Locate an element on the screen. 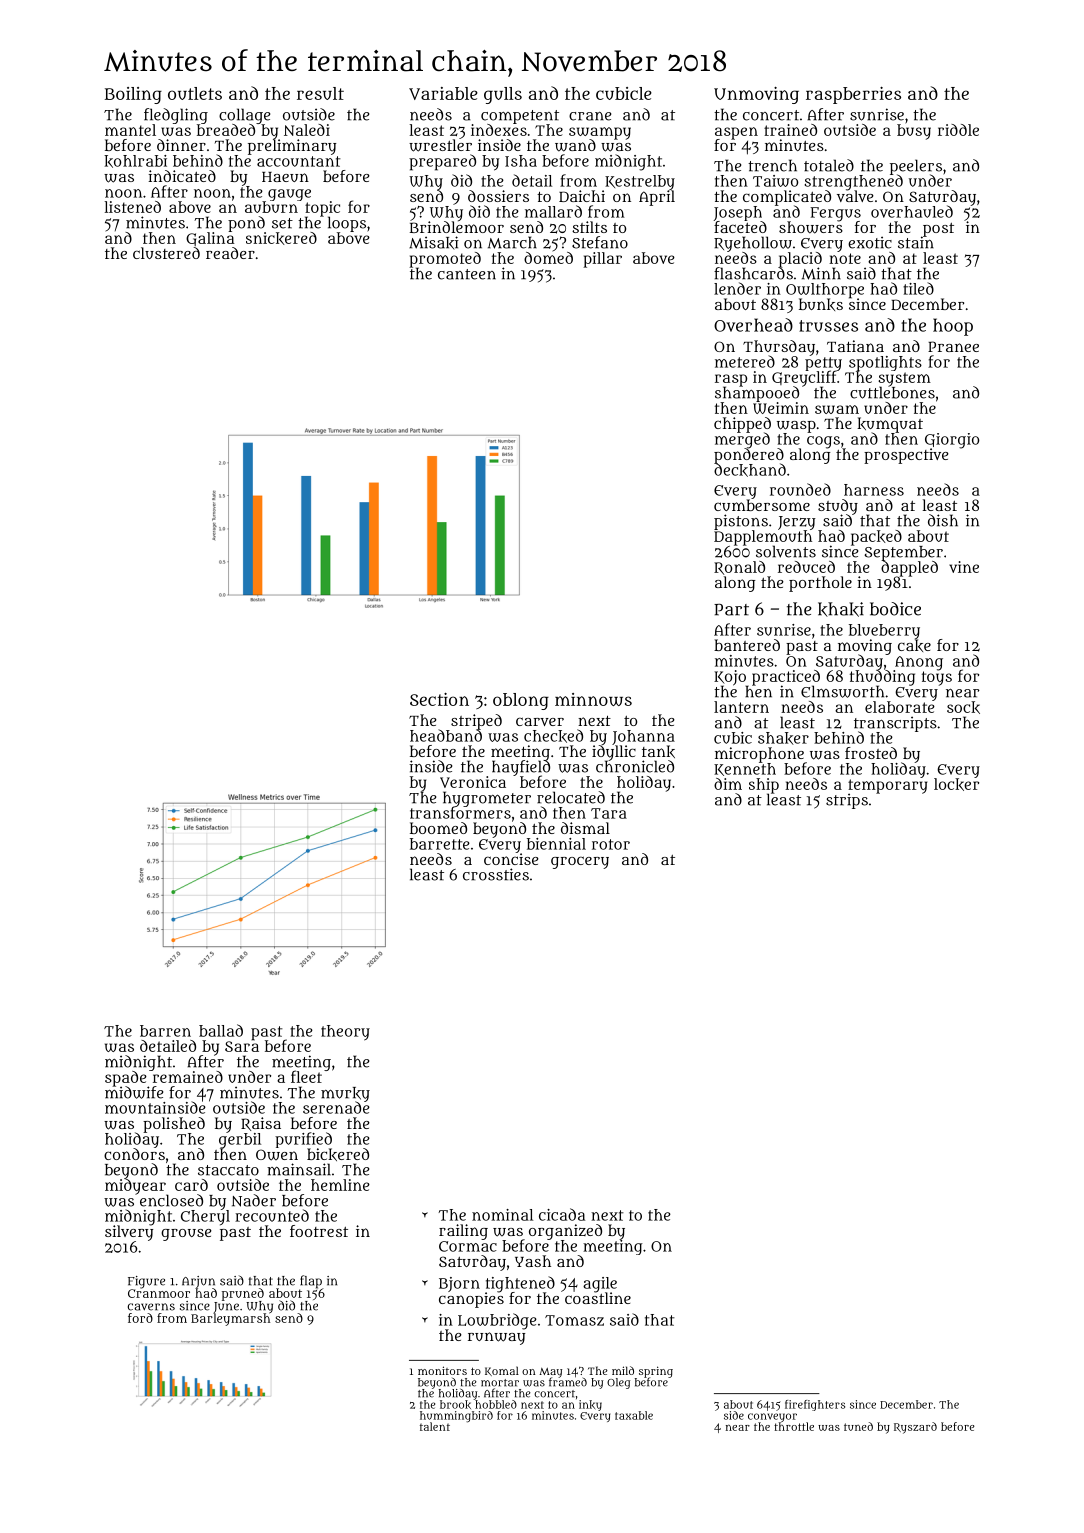 This screenshot has width=1084, height=1533. firefighters is located at coordinates (815, 1405).
